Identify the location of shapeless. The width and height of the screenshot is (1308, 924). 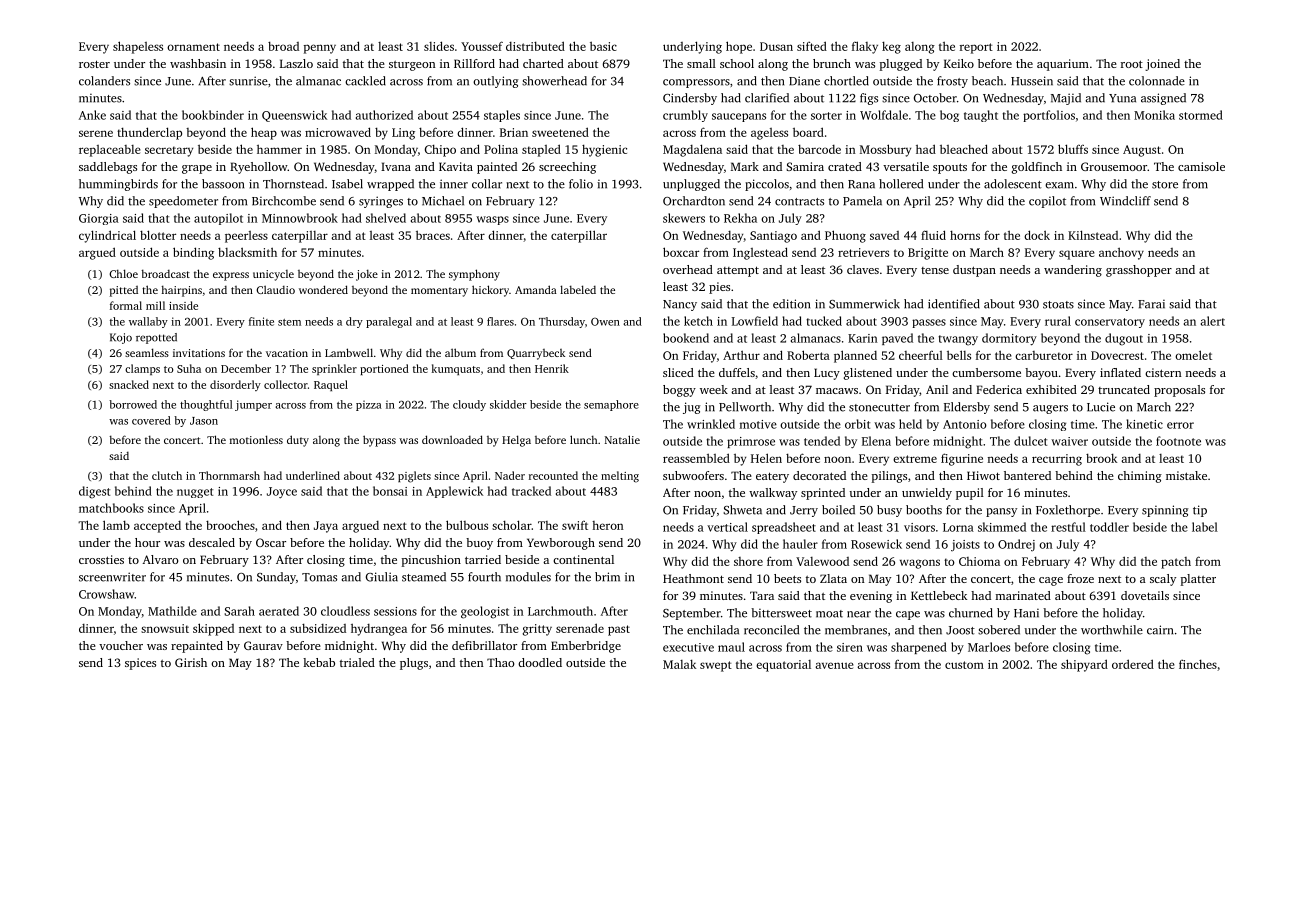
(138, 47).
